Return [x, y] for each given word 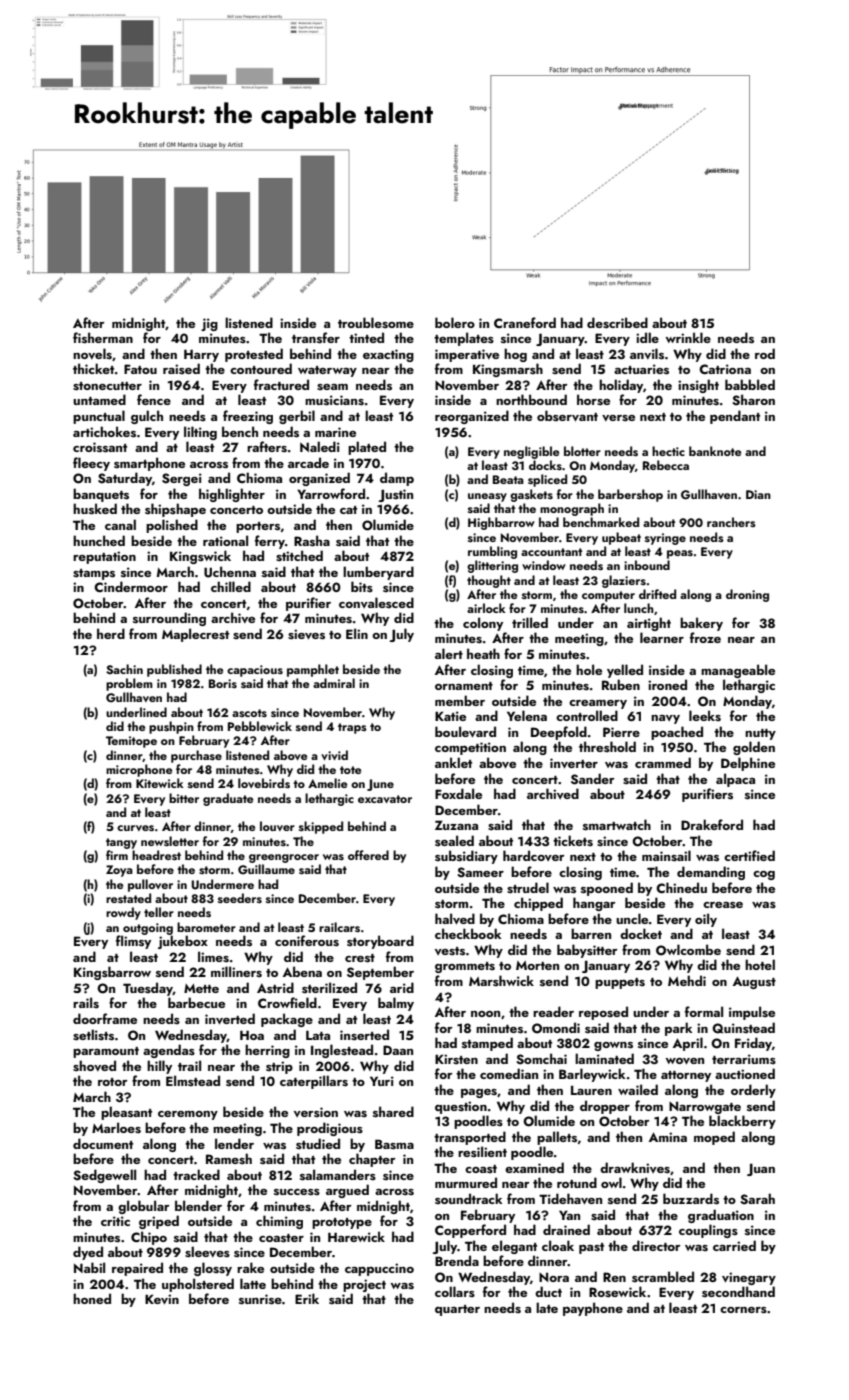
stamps [94, 574]
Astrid [275, 987]
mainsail [666, 856]
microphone [139, 770]
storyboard [380, 942]
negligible [531, 452]
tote [350, 770]
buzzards [691, 1199]
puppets [620, 983]
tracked [196, 1174]
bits [362, 586]
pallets [557, 1138]
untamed [99, 399]
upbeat [621, 538]
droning [747, 595]
